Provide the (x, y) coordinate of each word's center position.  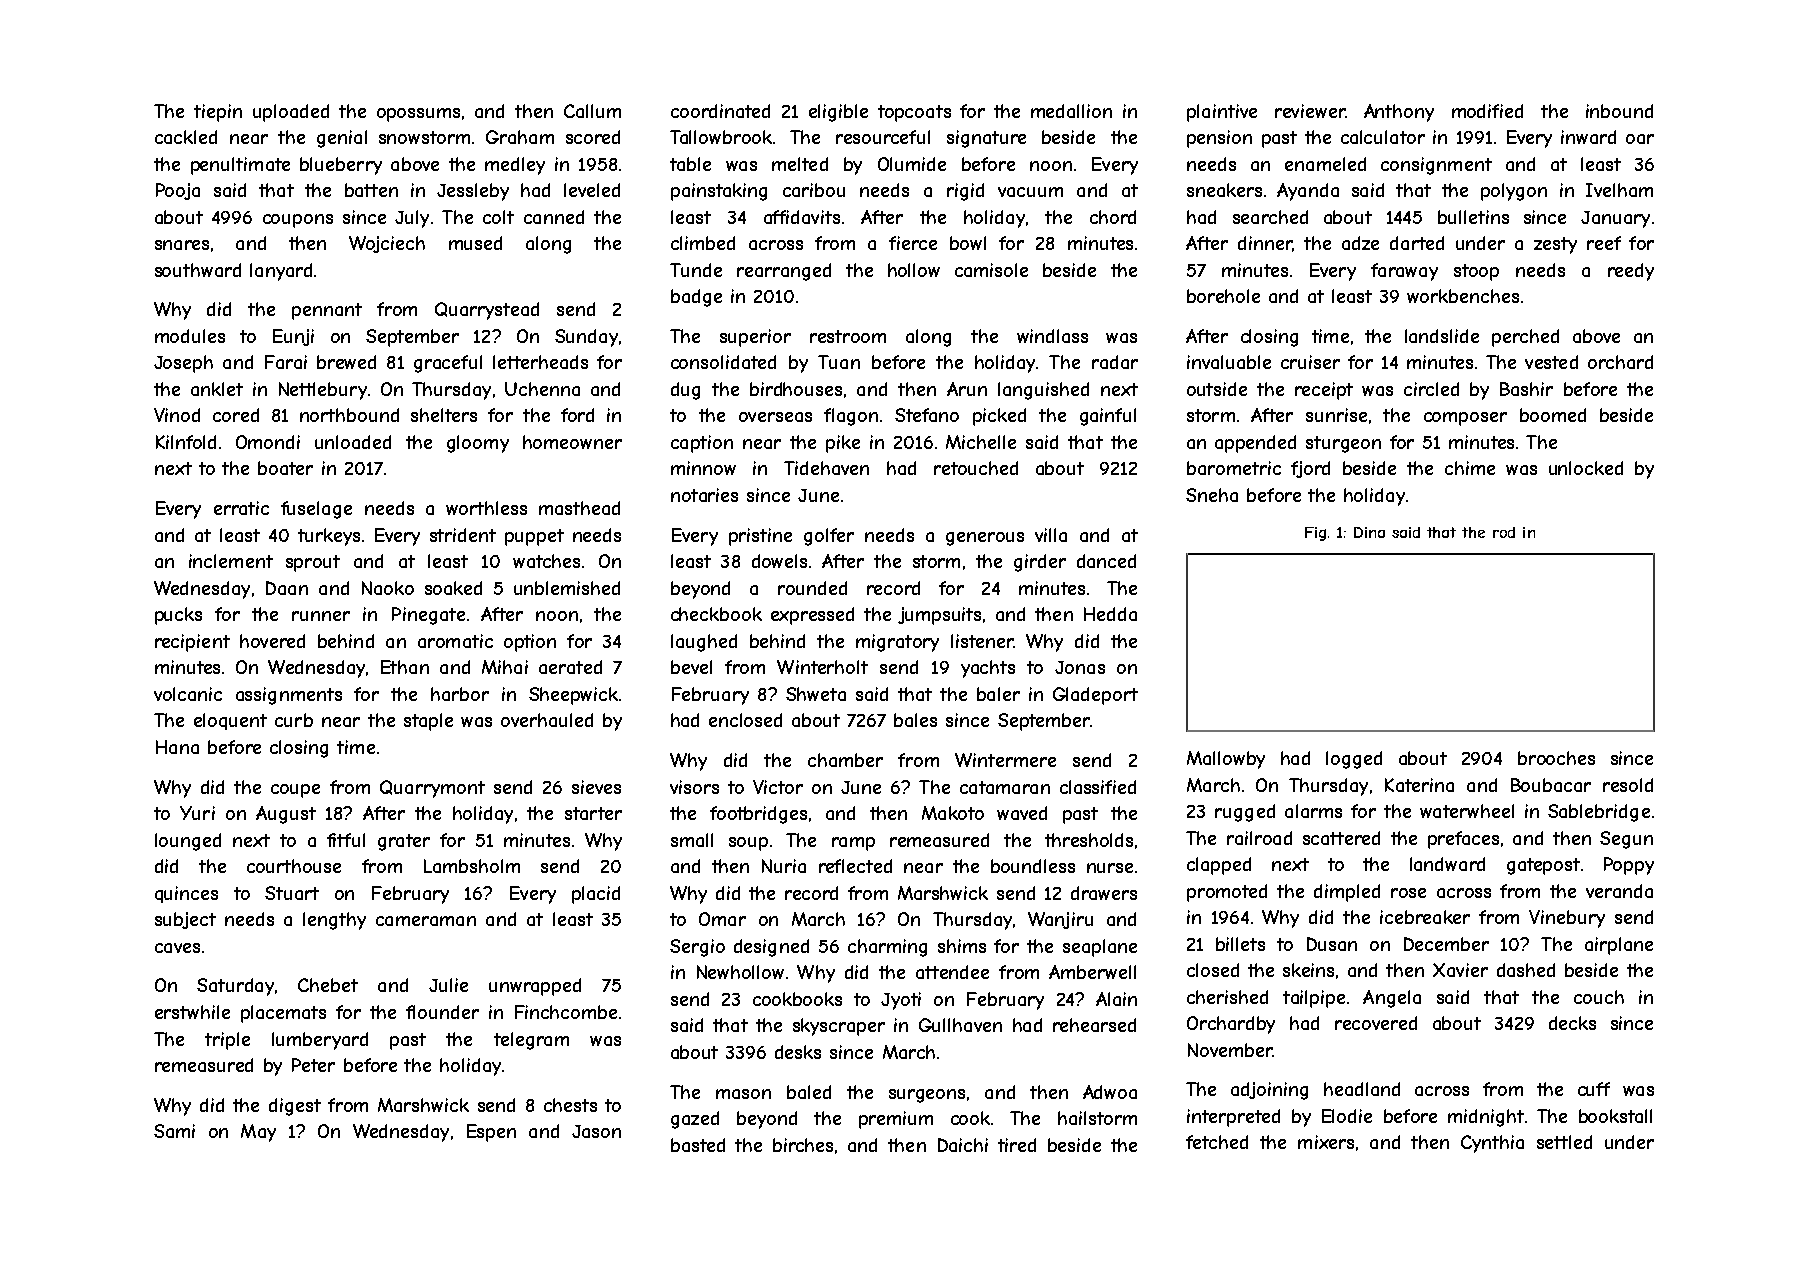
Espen (491, 1133)
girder (1040, 563)
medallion (1071, 111)
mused (475, 243)
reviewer (1310, 111)
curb (294, 720)
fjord (1310, 469)
